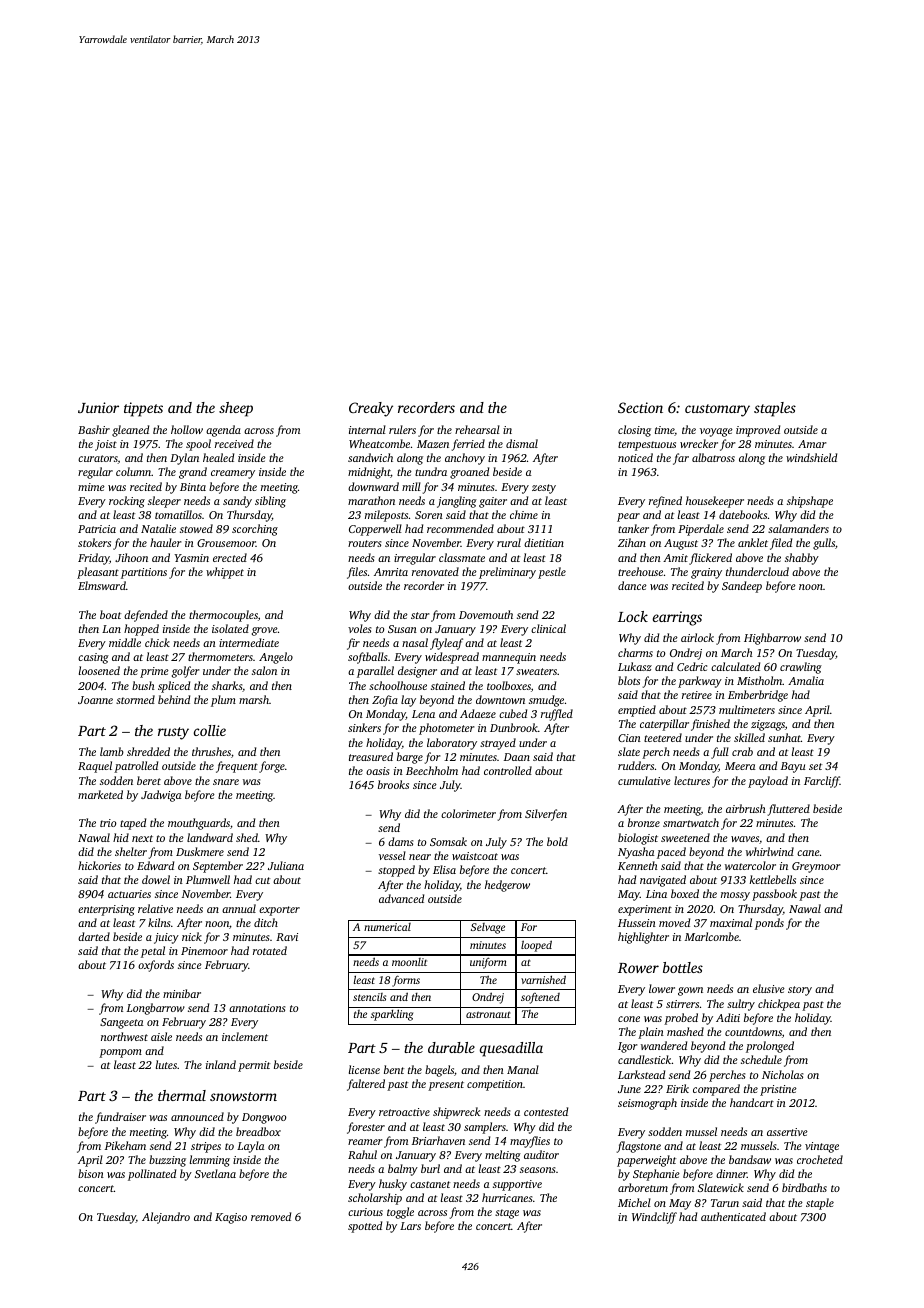 Image resolution: width=924 pixels, height=1308 pixels. Describe the element at coordinates (735, 896) in the document. I see `mossy` at that location.
